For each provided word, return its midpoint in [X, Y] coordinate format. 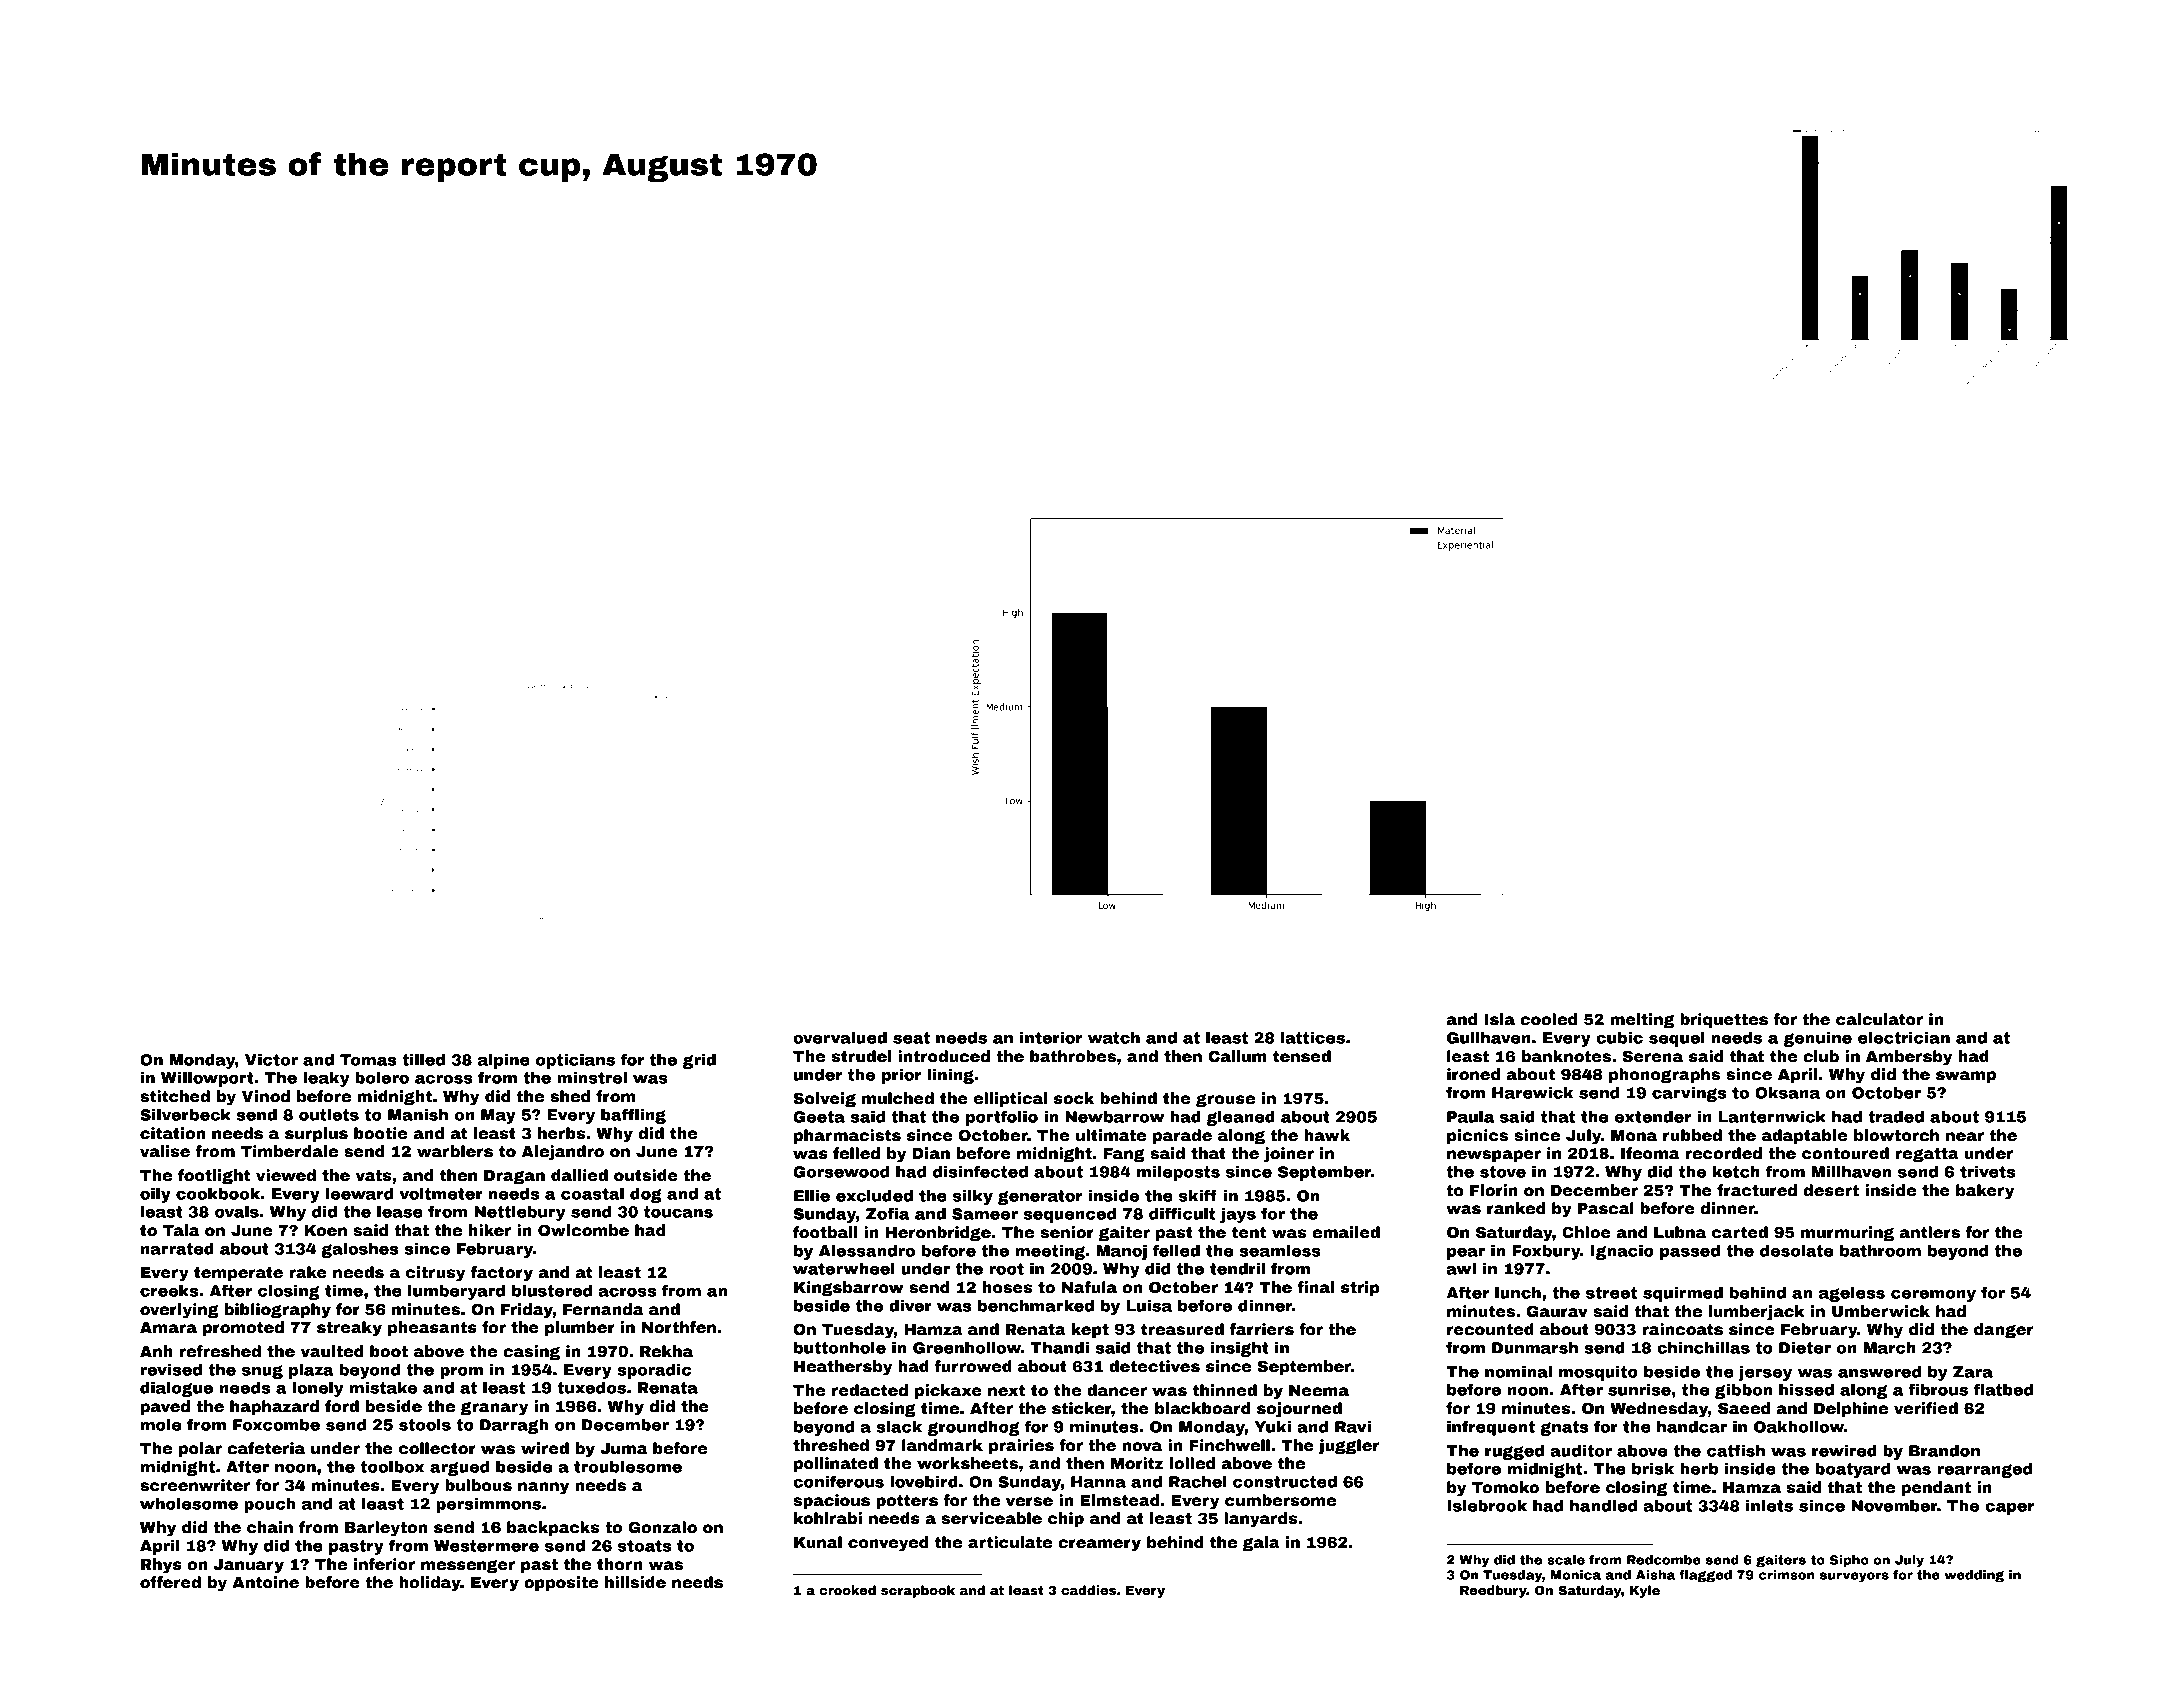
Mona [1634, 1136]
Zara [1973, 1372]
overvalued [840, 1038]
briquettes [1724, 1020]
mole [161, 1425]
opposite [561, 1583]
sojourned [1299, 1410]
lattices [1313, 1038]
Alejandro [563, 1153]
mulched [898, 1098]
